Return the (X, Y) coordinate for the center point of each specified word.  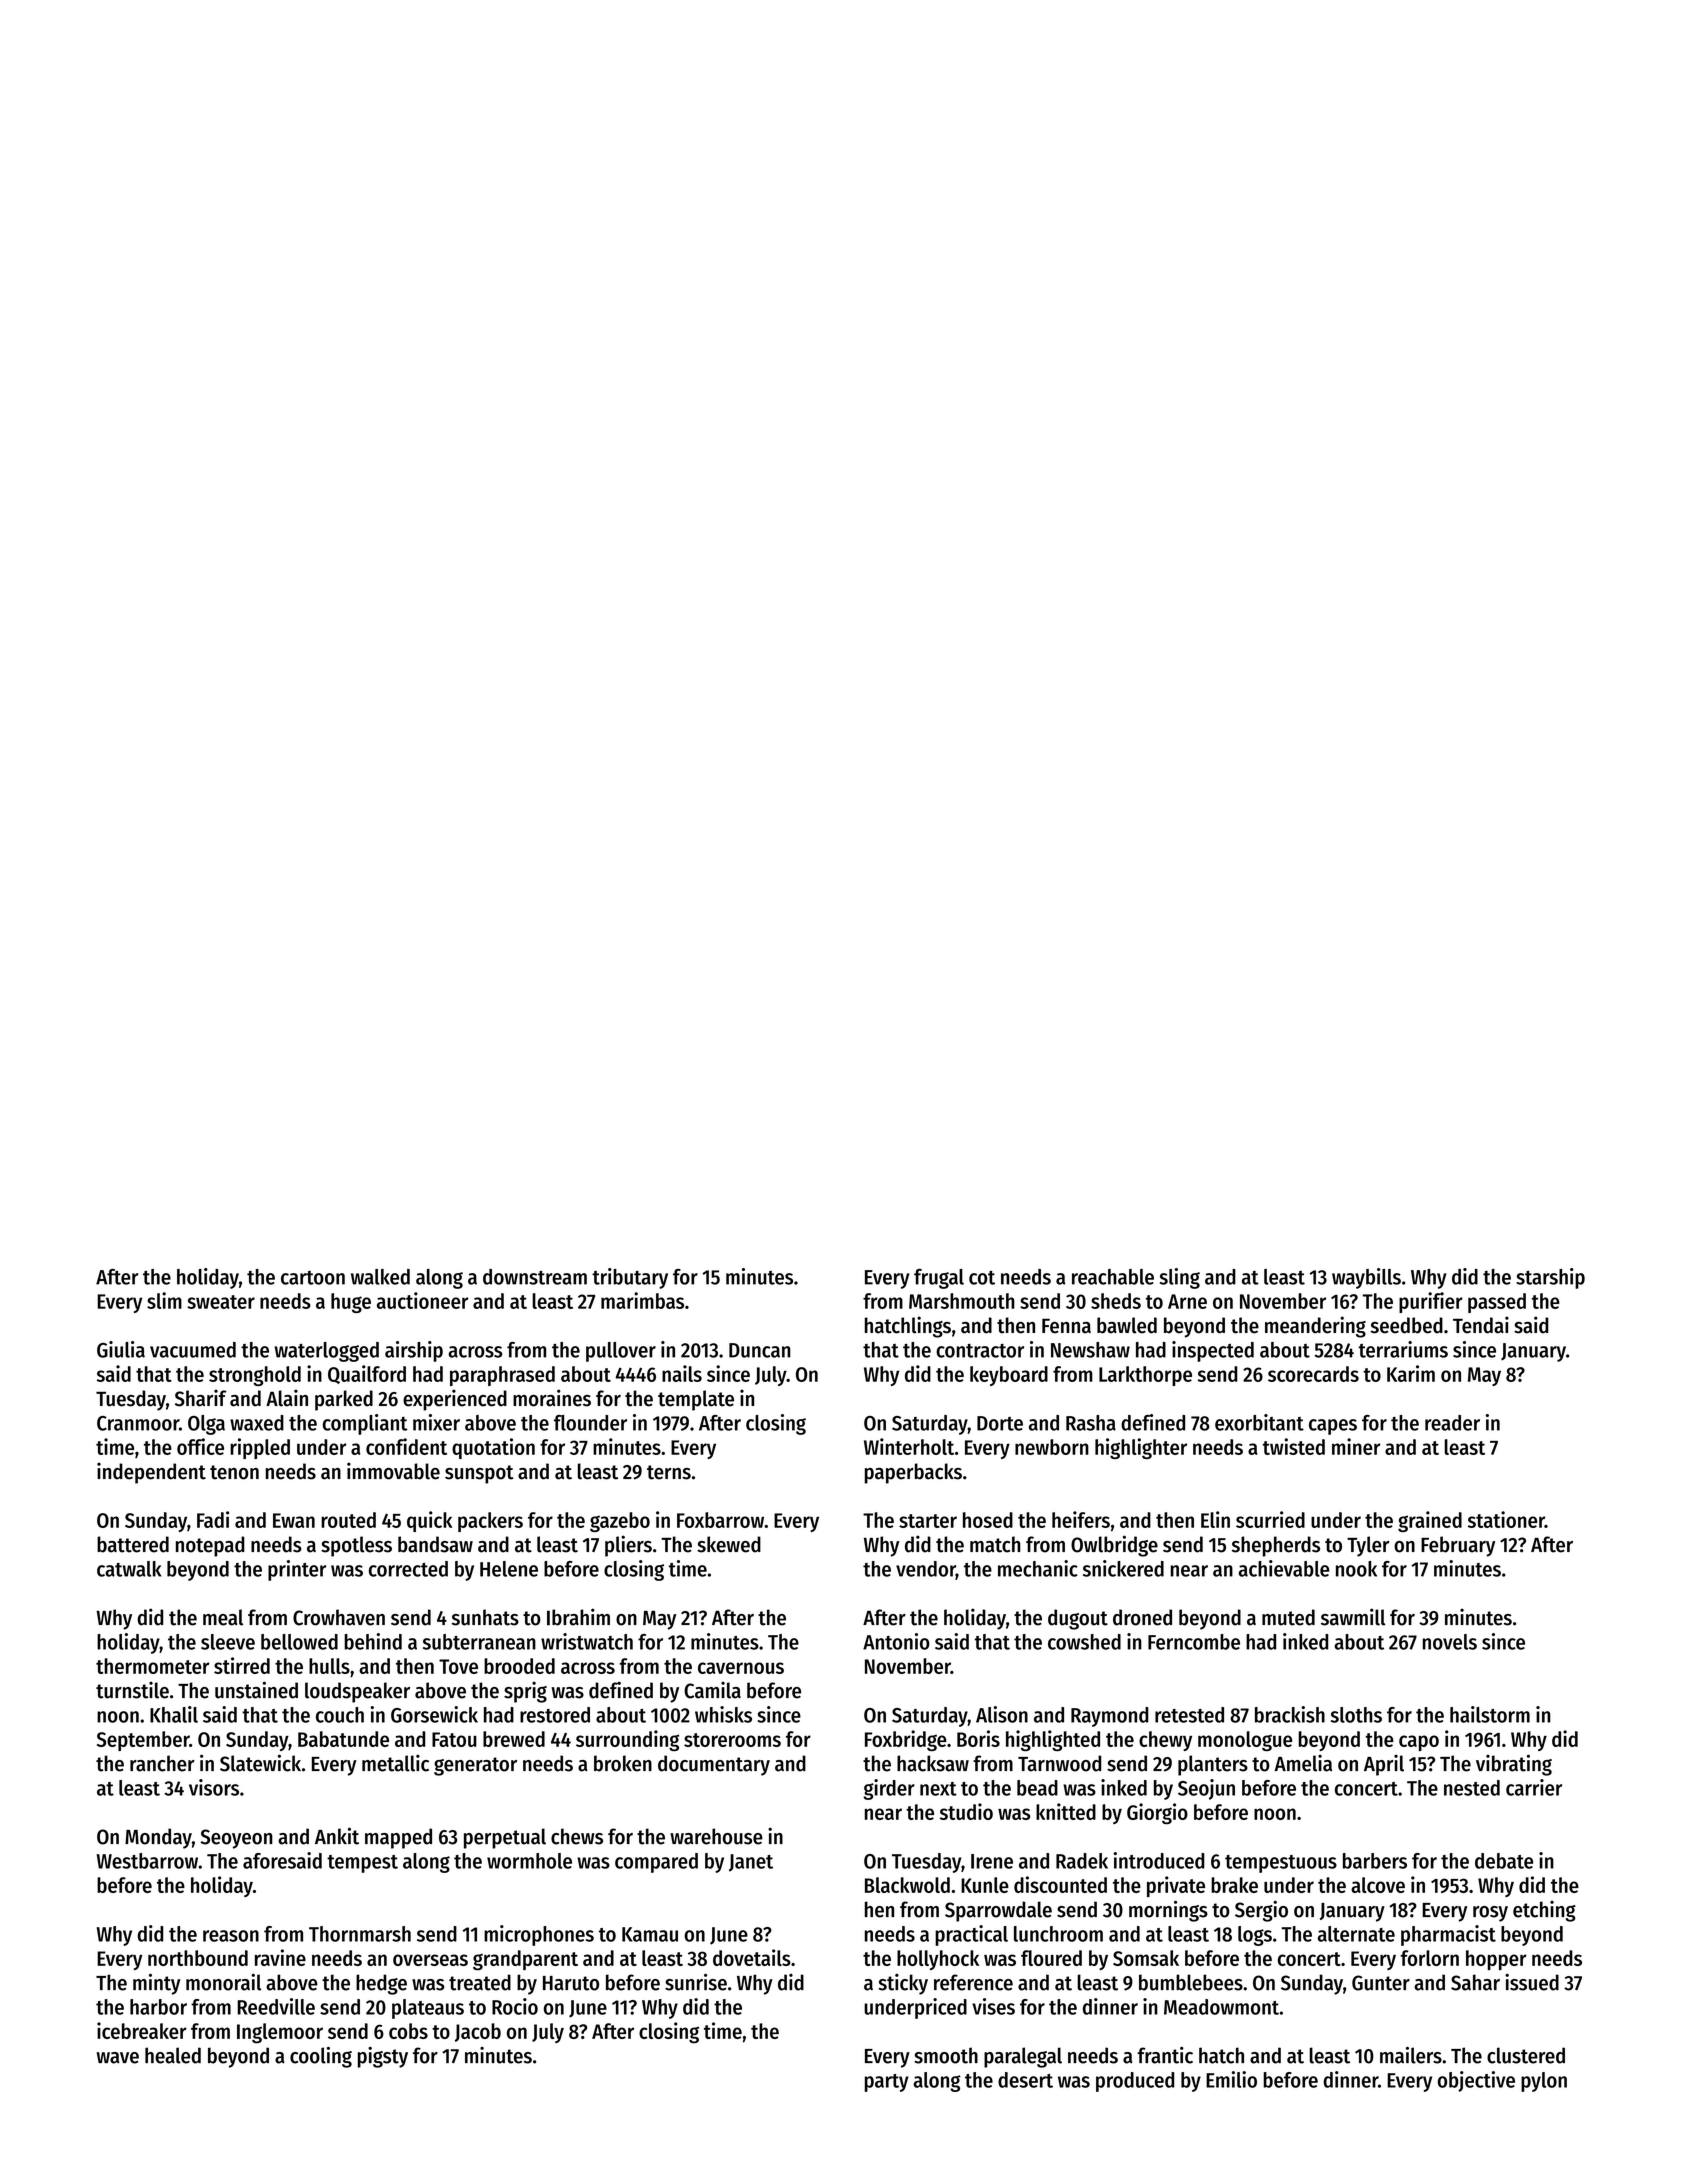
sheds (1116, 1301)
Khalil (174, 1714)
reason (231, 1936)
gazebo (620, 1522)
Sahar (1475, 1982)
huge (351, 1303)
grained (1430, 1521)
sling (1180, 1278)
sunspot (479, 1474)
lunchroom (1058, 1934)
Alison (1002, 1714)
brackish (1290, 1714)
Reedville (276, 2006)
